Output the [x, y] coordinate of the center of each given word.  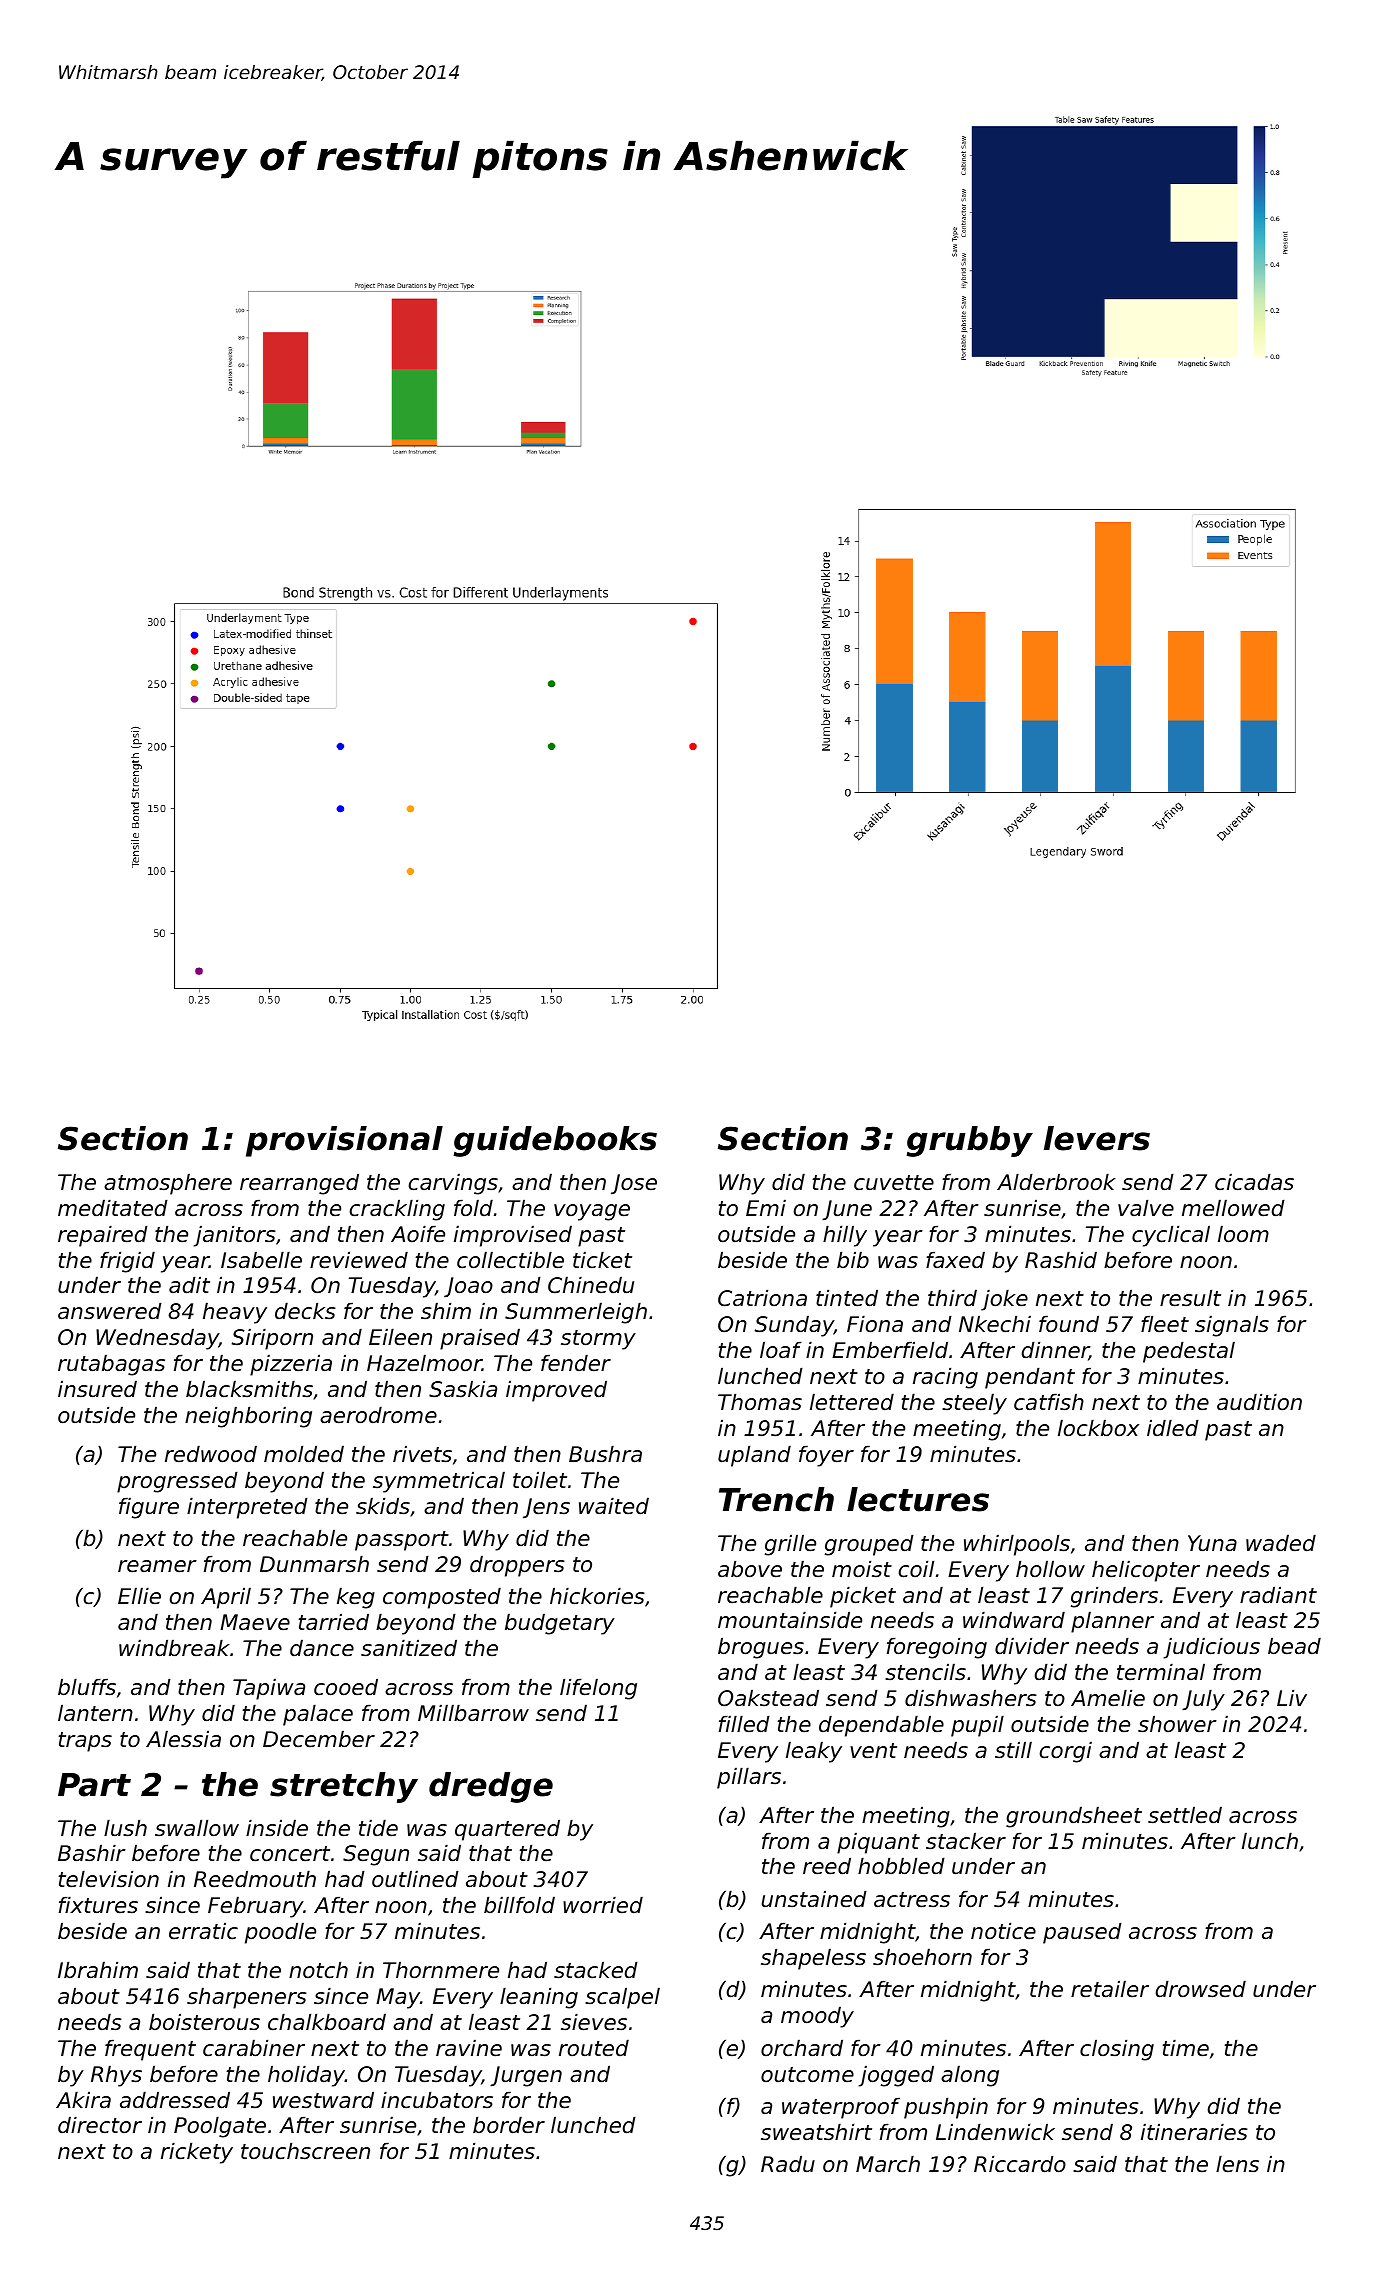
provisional [344, 1141]
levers [1097, 1138]
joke [1004, 1300]
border [509, 2125]
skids [383, 1506]
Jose [634, 1184]
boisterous [204, 2022]
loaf [781, 1350]
